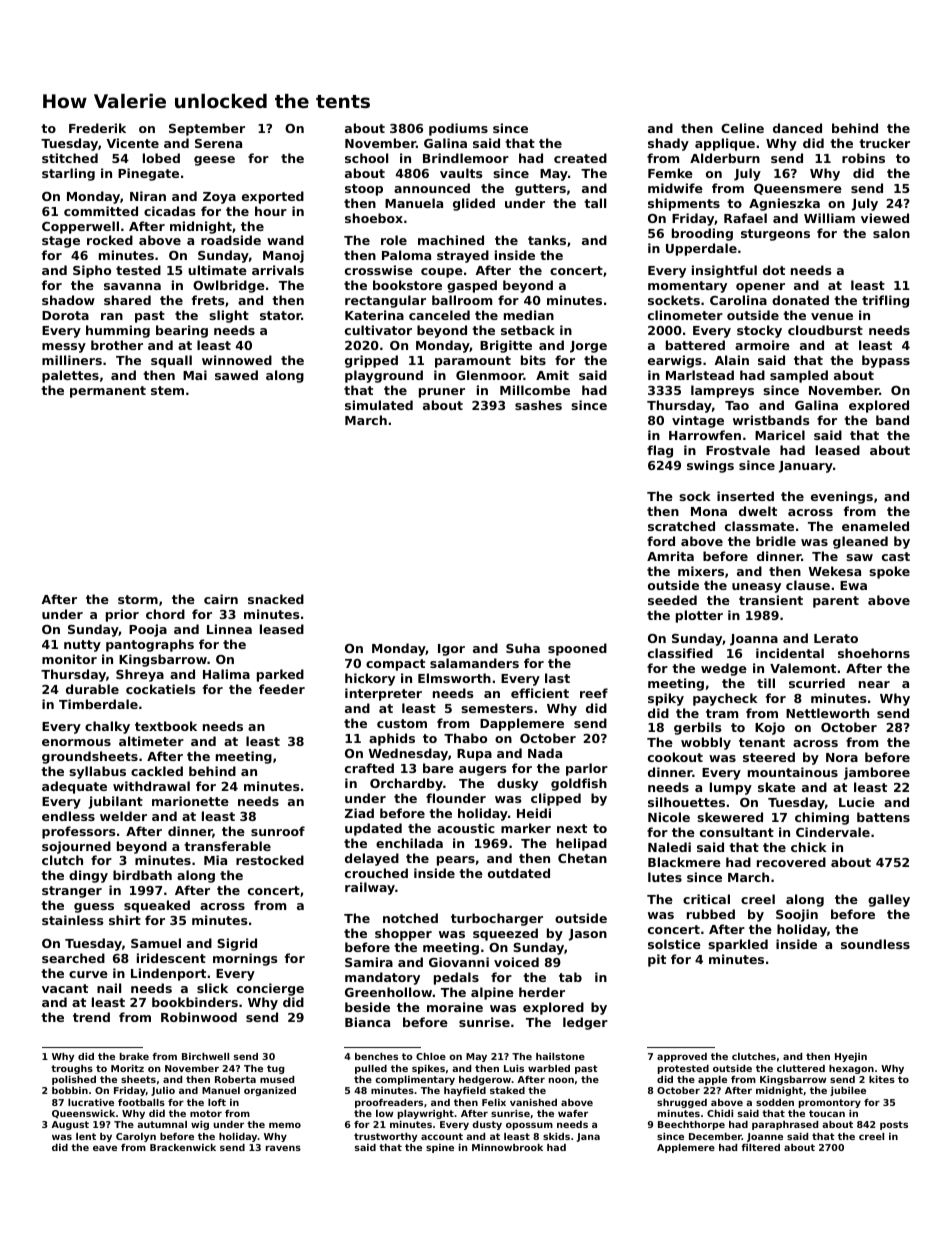 This document has height=1233, width=952. I want to click on helipad, so click(581, 844).
